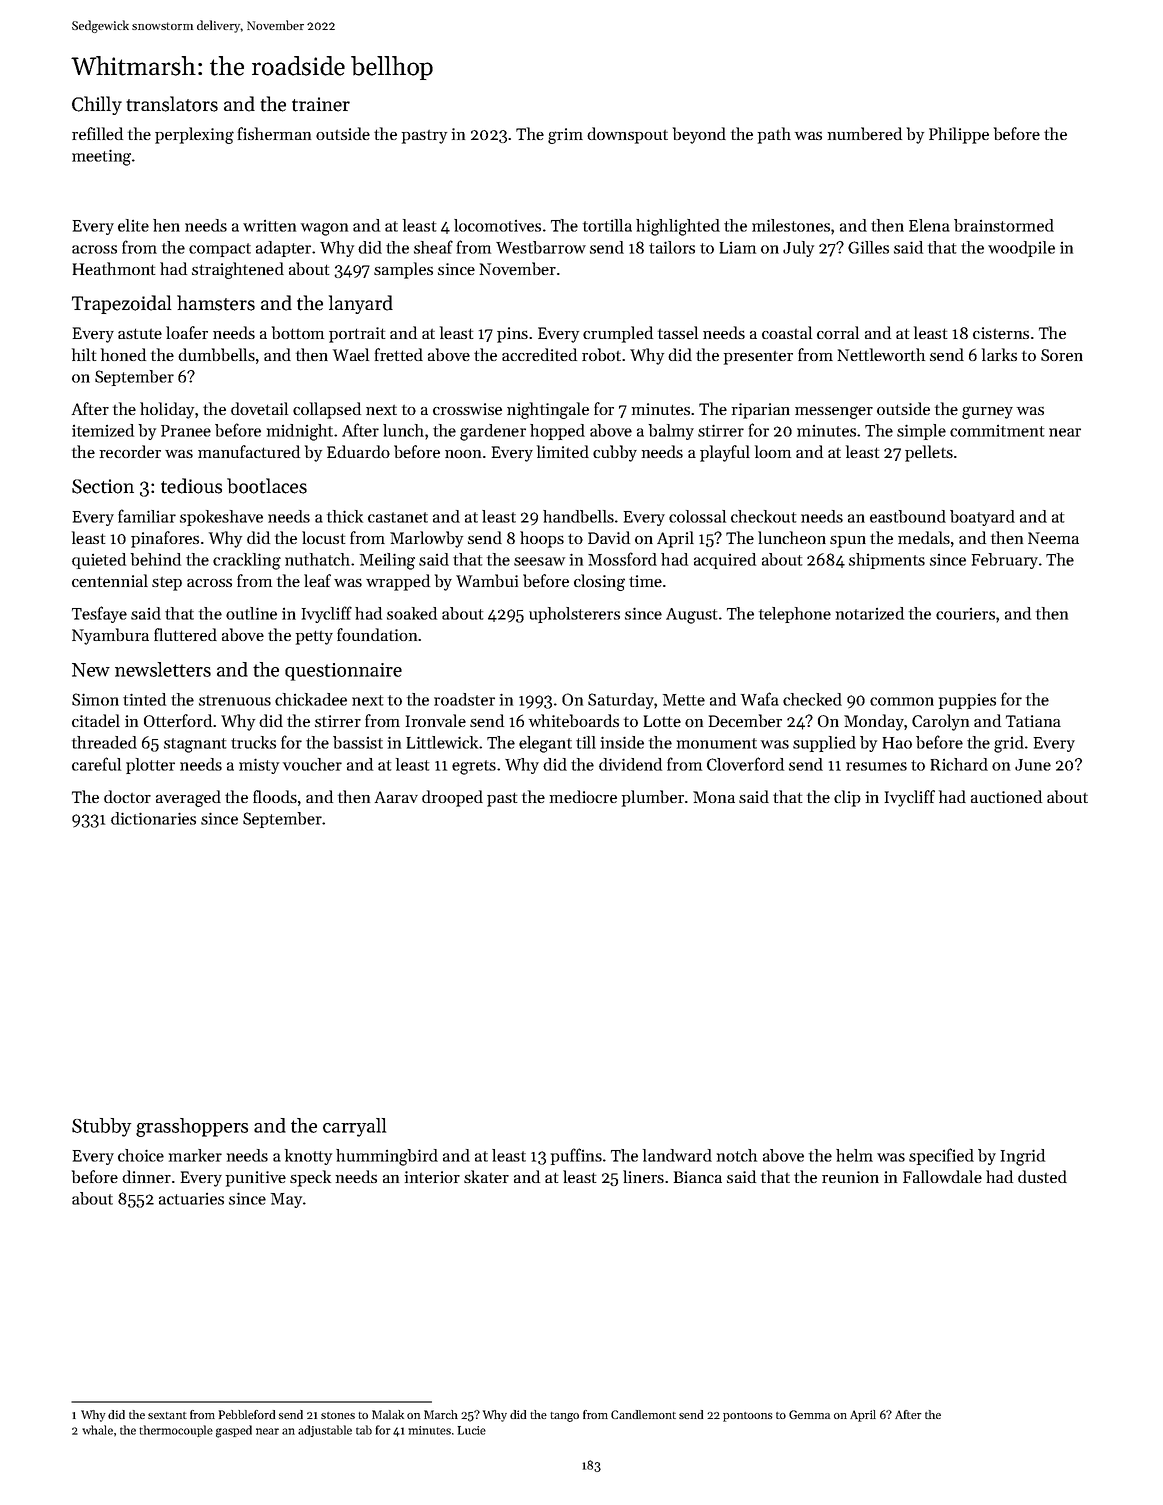  I want to click on puffins, so click(576, 1156).
